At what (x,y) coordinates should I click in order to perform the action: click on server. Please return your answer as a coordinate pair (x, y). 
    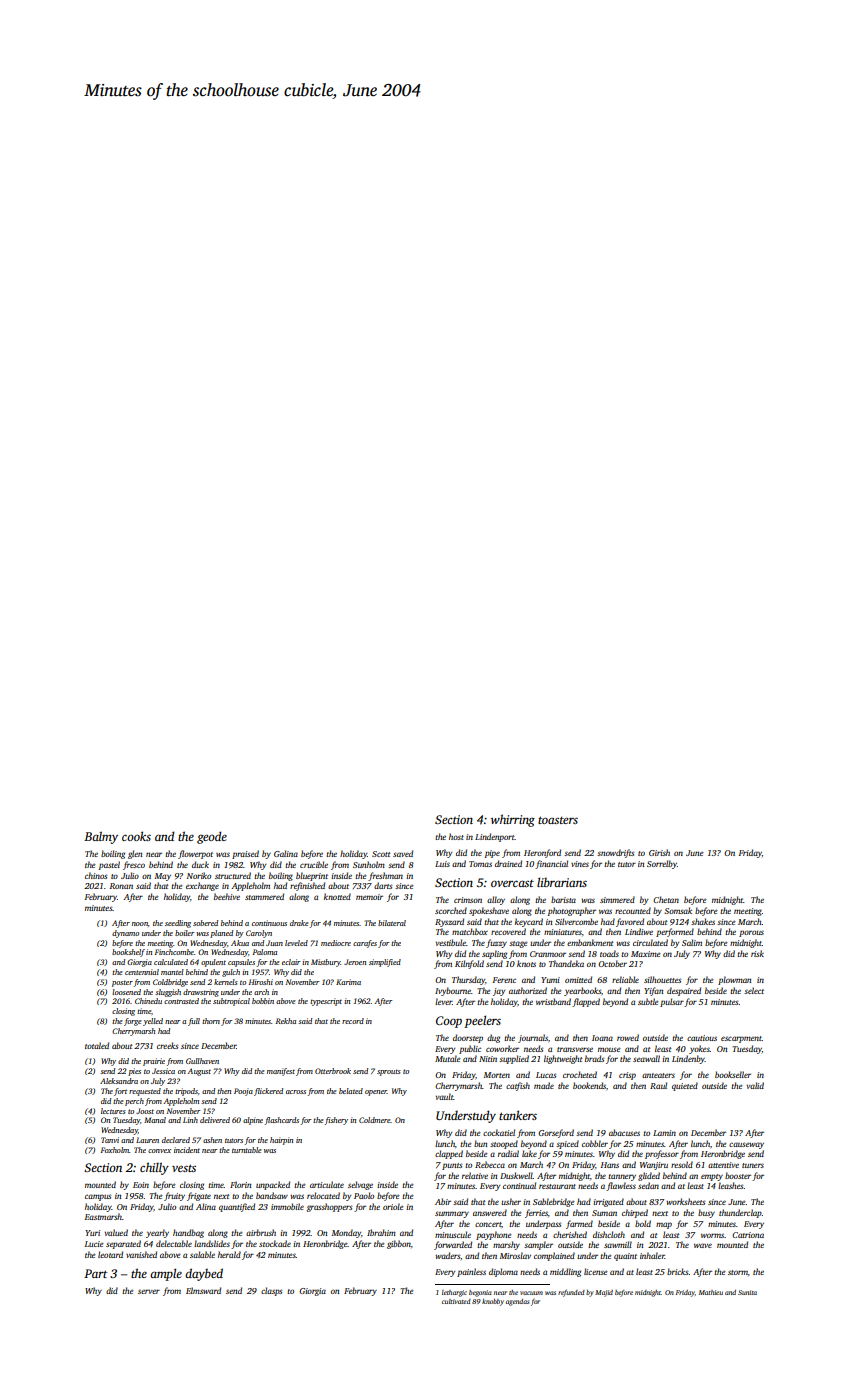
    Looking at the image, I should click on (149, 1291).
